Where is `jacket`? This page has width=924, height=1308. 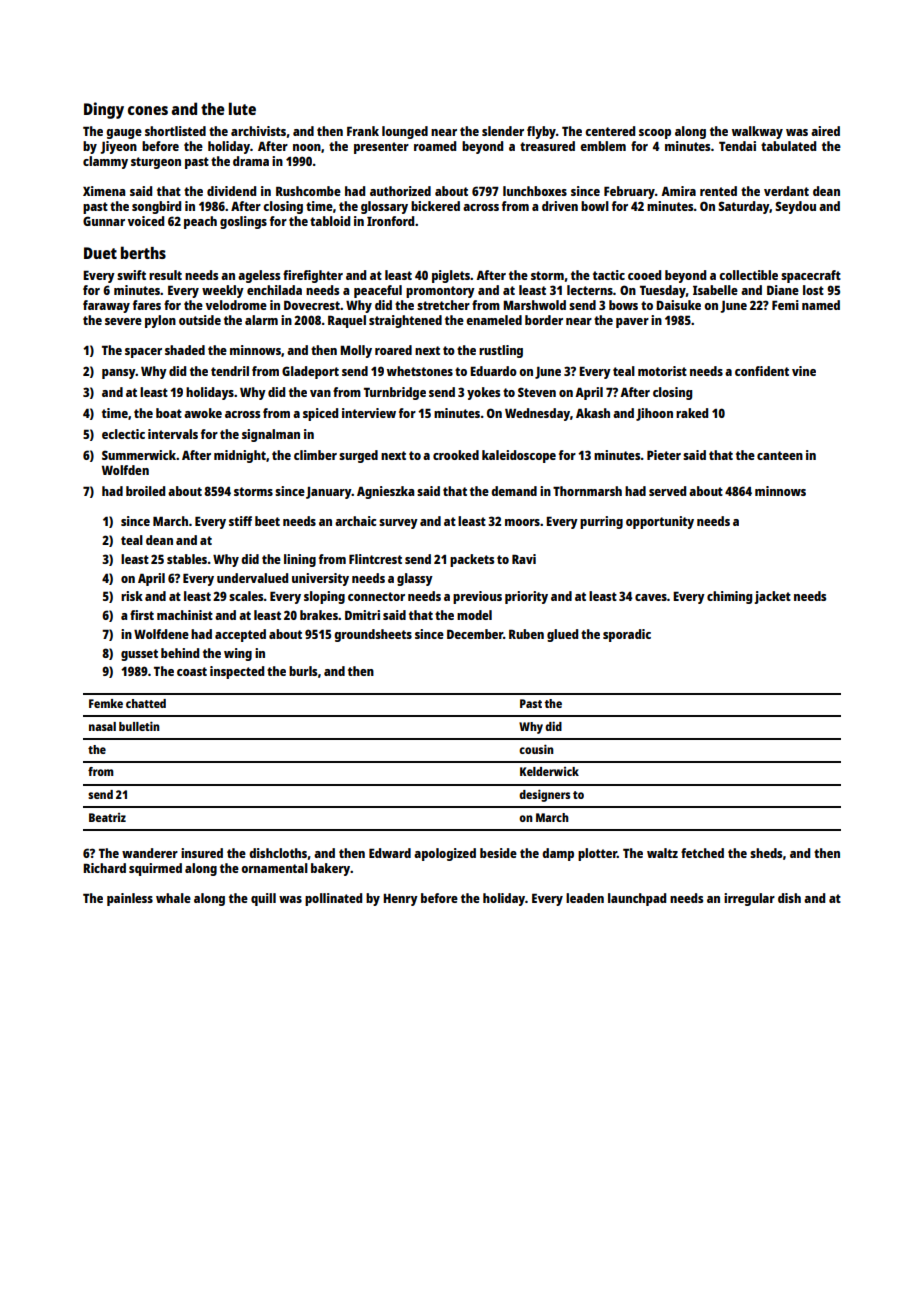 jacket is located at coordinates (772, 597).
